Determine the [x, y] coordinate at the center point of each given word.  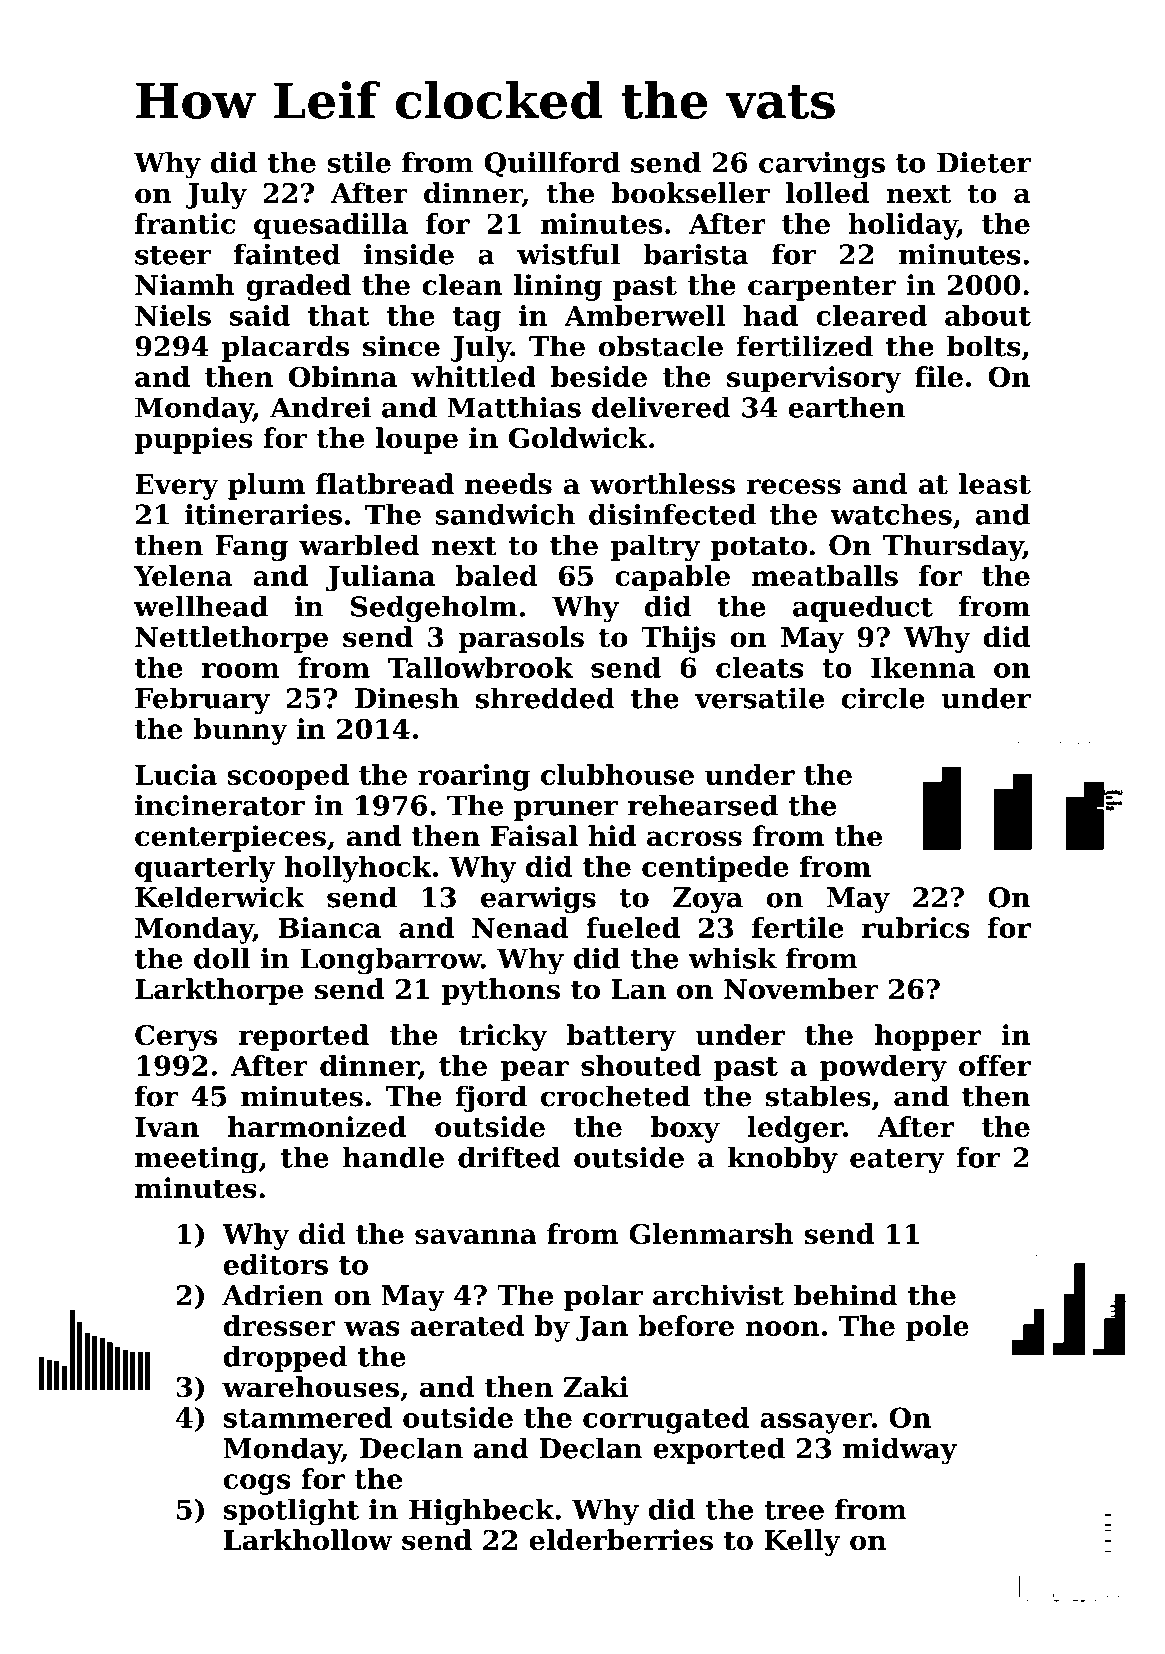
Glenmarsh [711, 1234]
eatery [897, 1161]
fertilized [804, 346]
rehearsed [703, 805]
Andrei [320, 407]
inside [409, 254]
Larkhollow [308, 1540]
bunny [240, 731]
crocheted [615, 1096]
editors [276, 1264]
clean [462, 285]
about [988, 315]
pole [937, 1328]
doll [222, 958]
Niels [173, 315]
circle [883, 698]
